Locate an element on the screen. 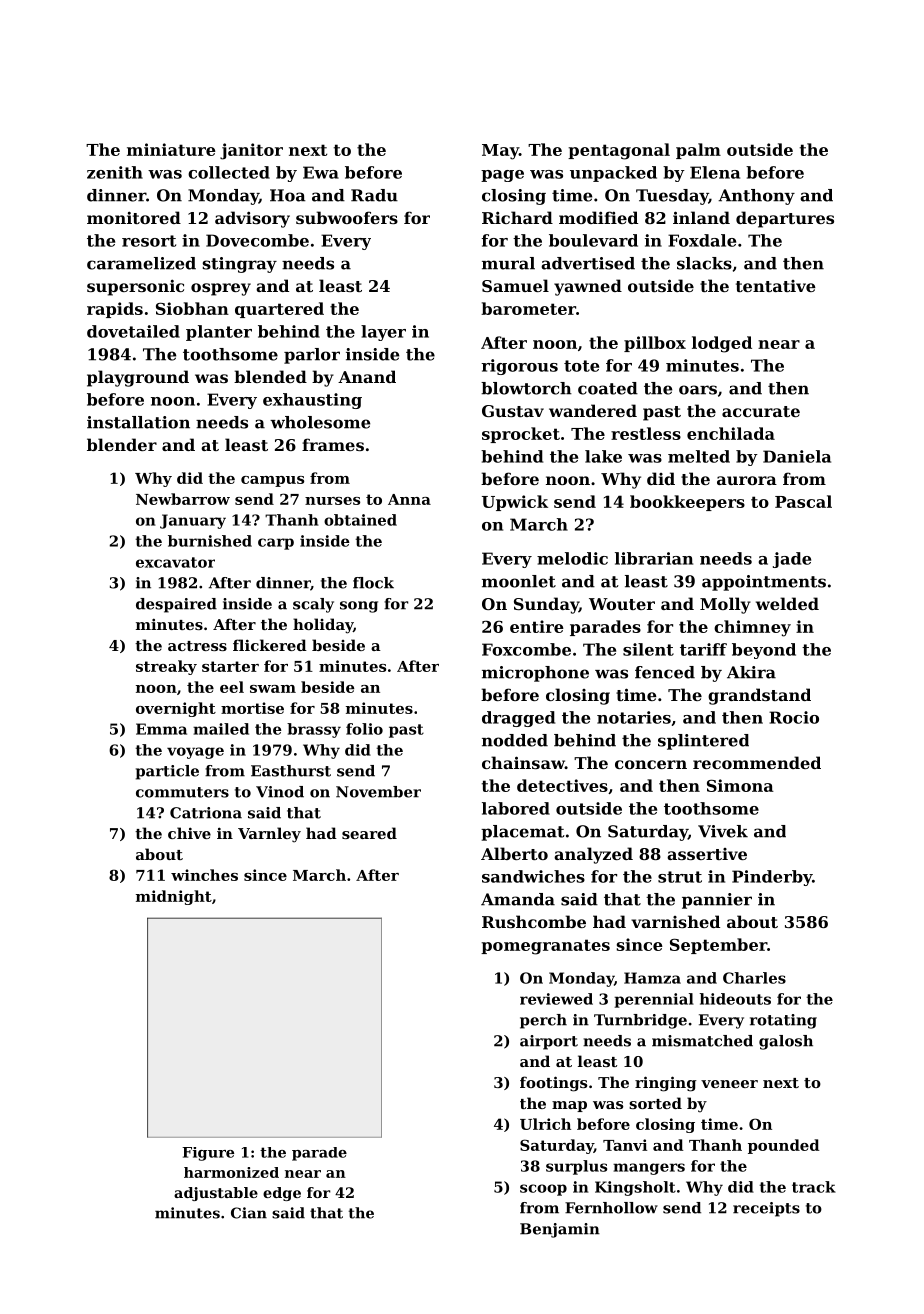 The image size is (924, 1314). midnight is located at coordinates (174, 897).
